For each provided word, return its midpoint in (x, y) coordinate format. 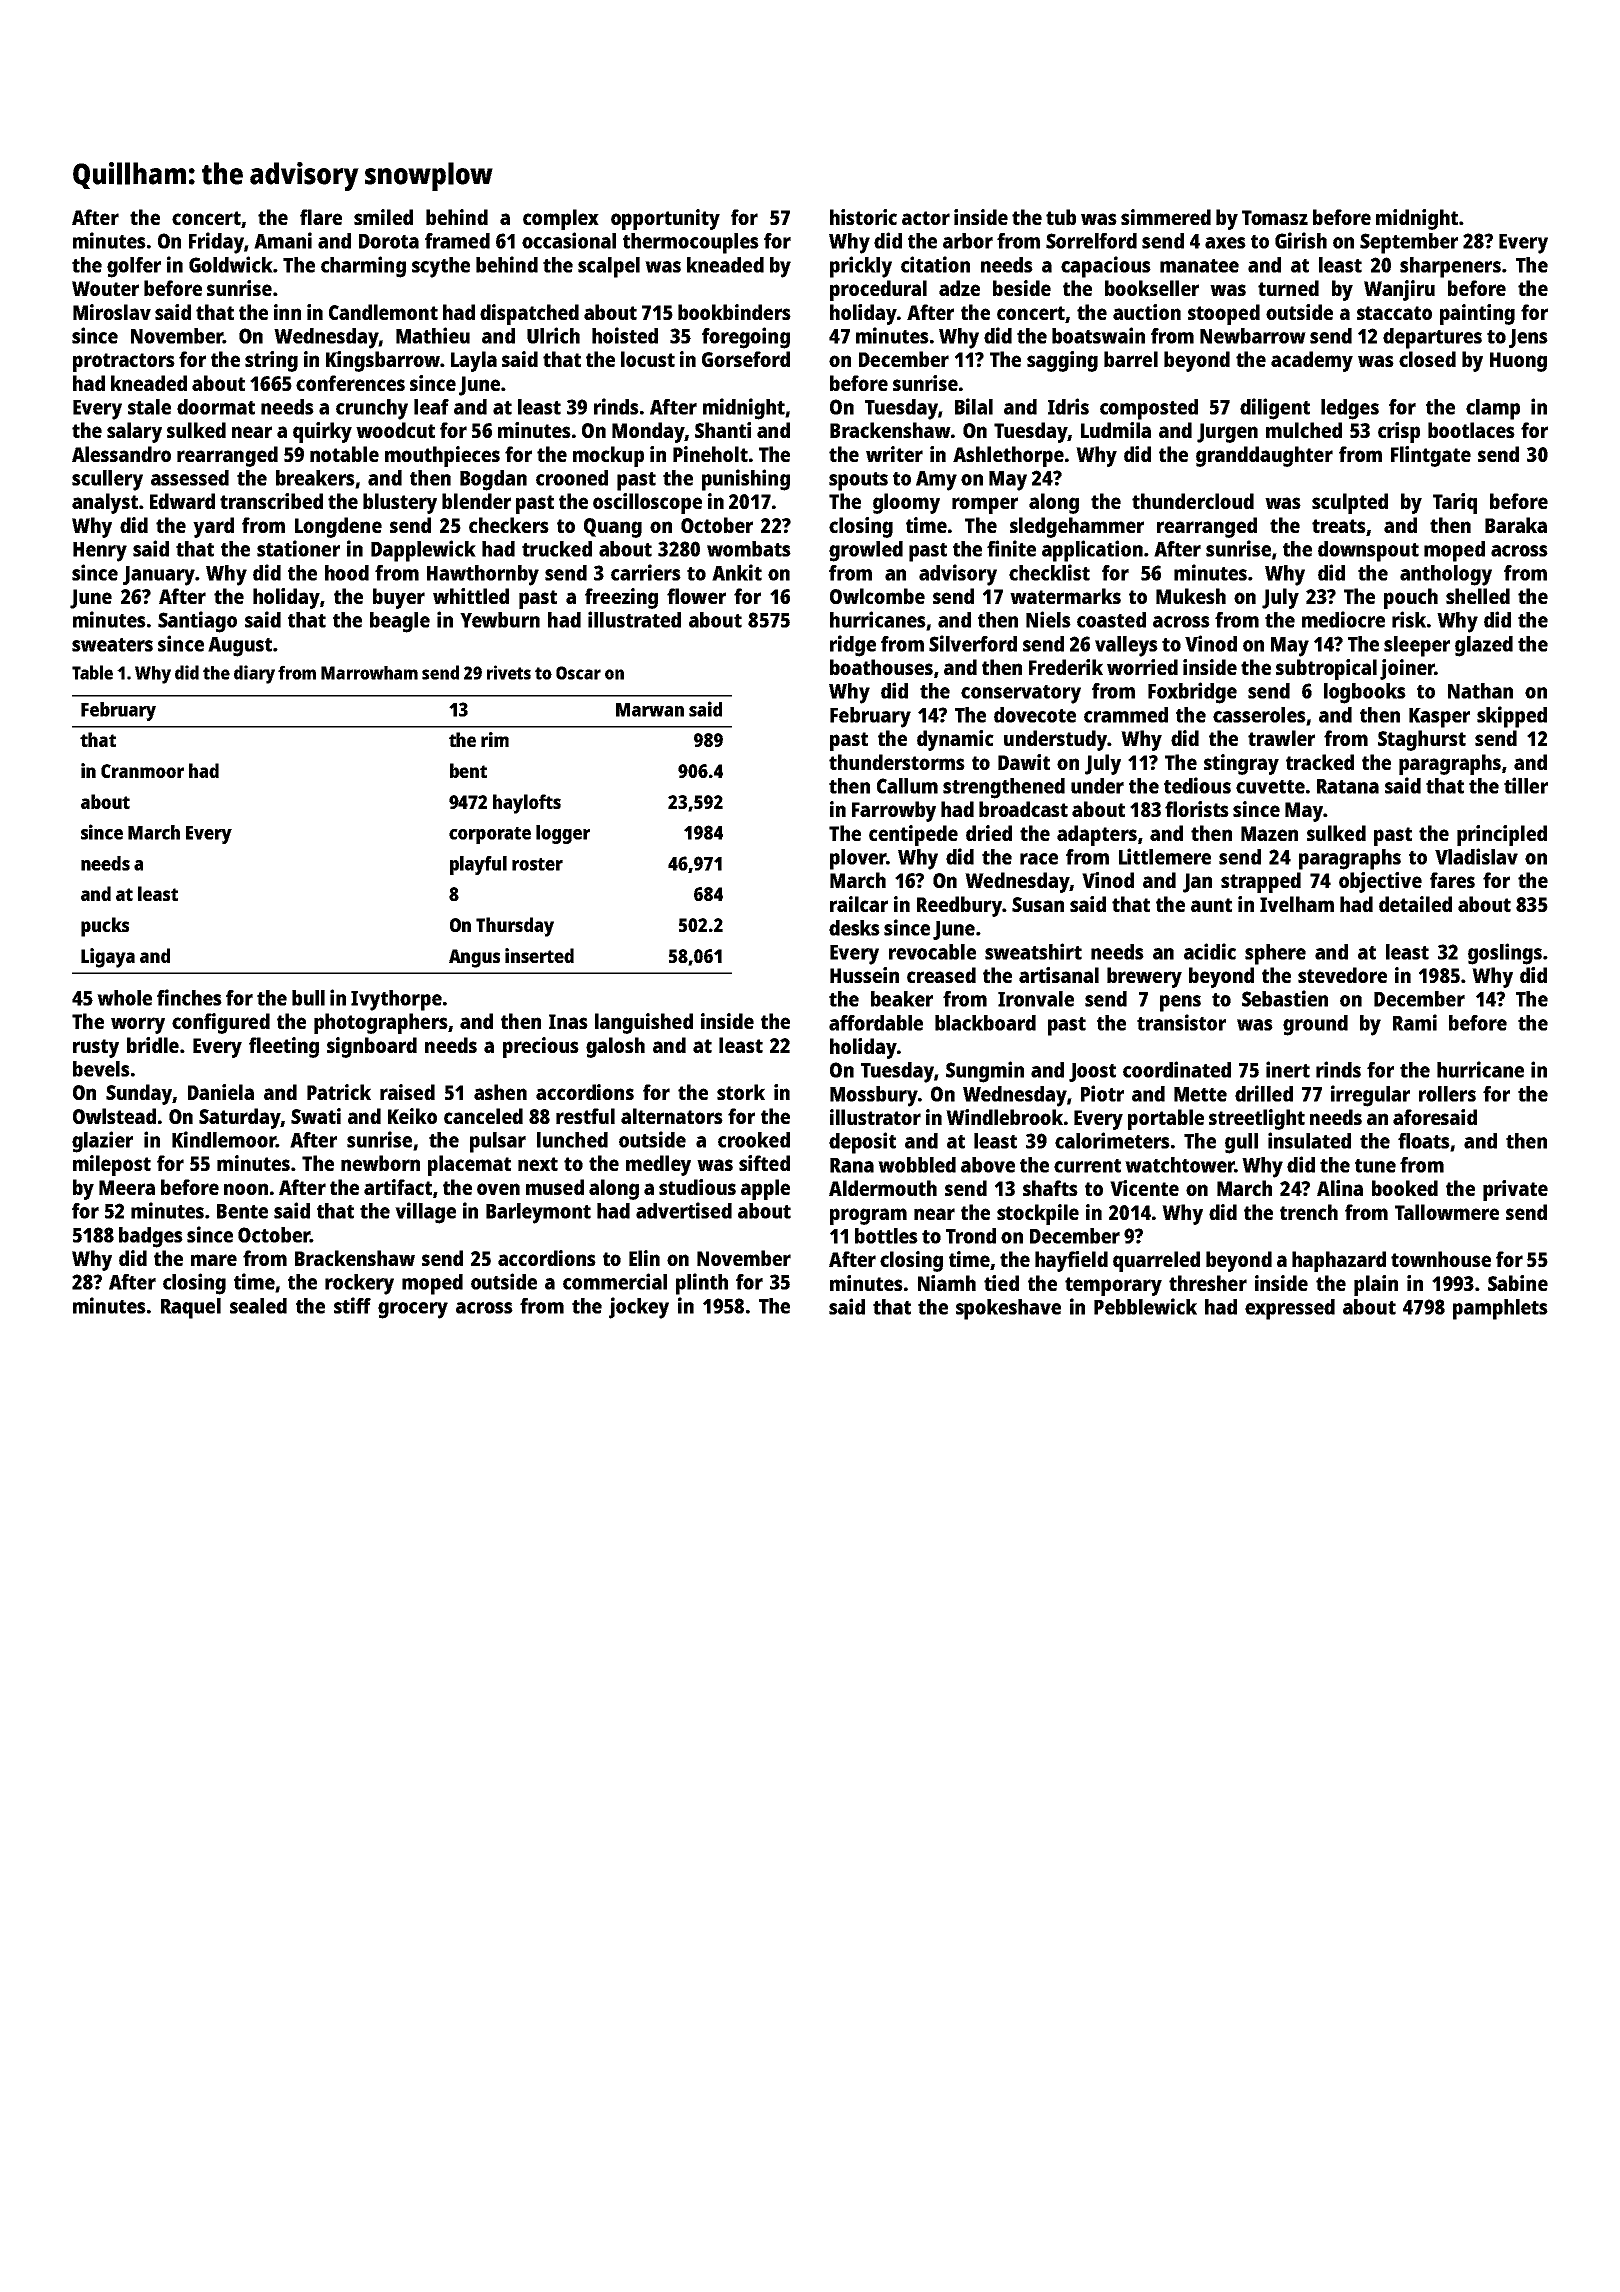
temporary (1113, 1286)
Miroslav (112, 312)
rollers (1447, 1094)
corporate (490, 835)
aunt (1211, 905)
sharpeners (1450, 267)
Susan (1038, 904)
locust (648, 359)
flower (696, 596)
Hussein (864, 975)
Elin (644, 1258)
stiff (352, 1305)
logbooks (1365, 693)
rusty (96, 1048)
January (159, 576)
